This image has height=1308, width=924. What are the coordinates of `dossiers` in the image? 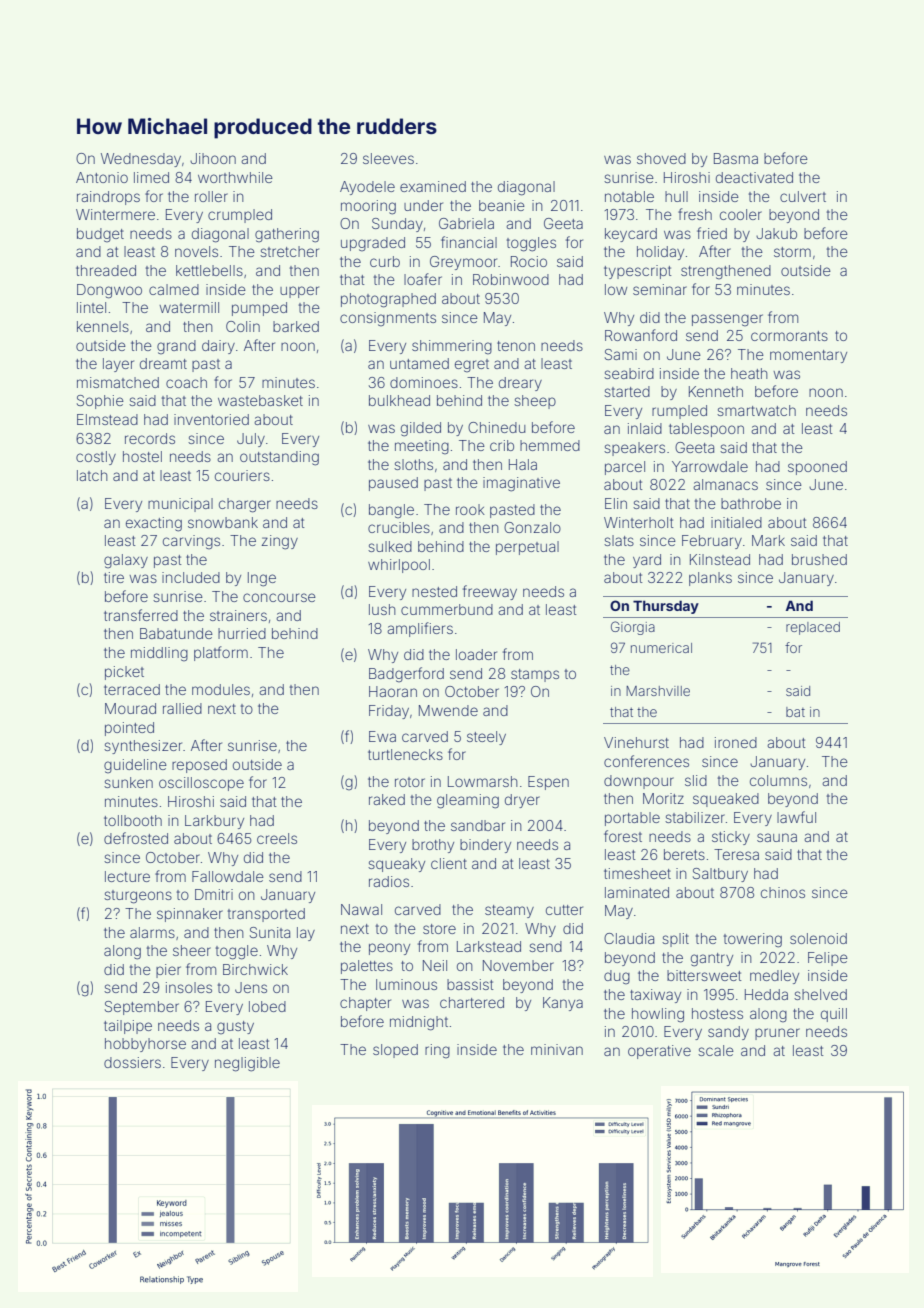 It's located at (132, 1062).
